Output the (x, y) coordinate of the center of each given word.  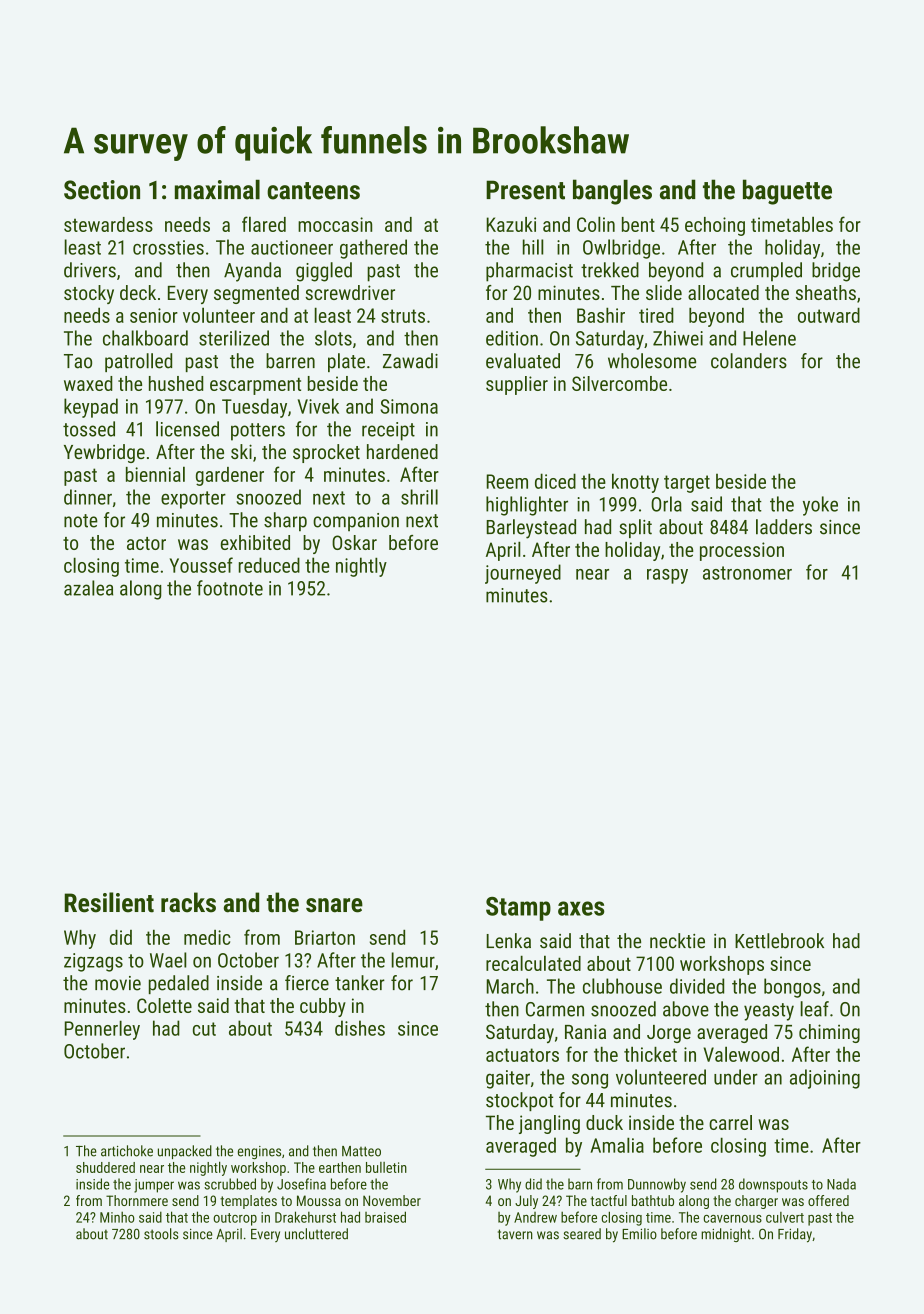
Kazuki (511, 224)
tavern (515, 1234)
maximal (217, 190)
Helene (769, 338)
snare (334, 905)
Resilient (109, 902)
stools (161, 1234)
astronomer (747, 573)
